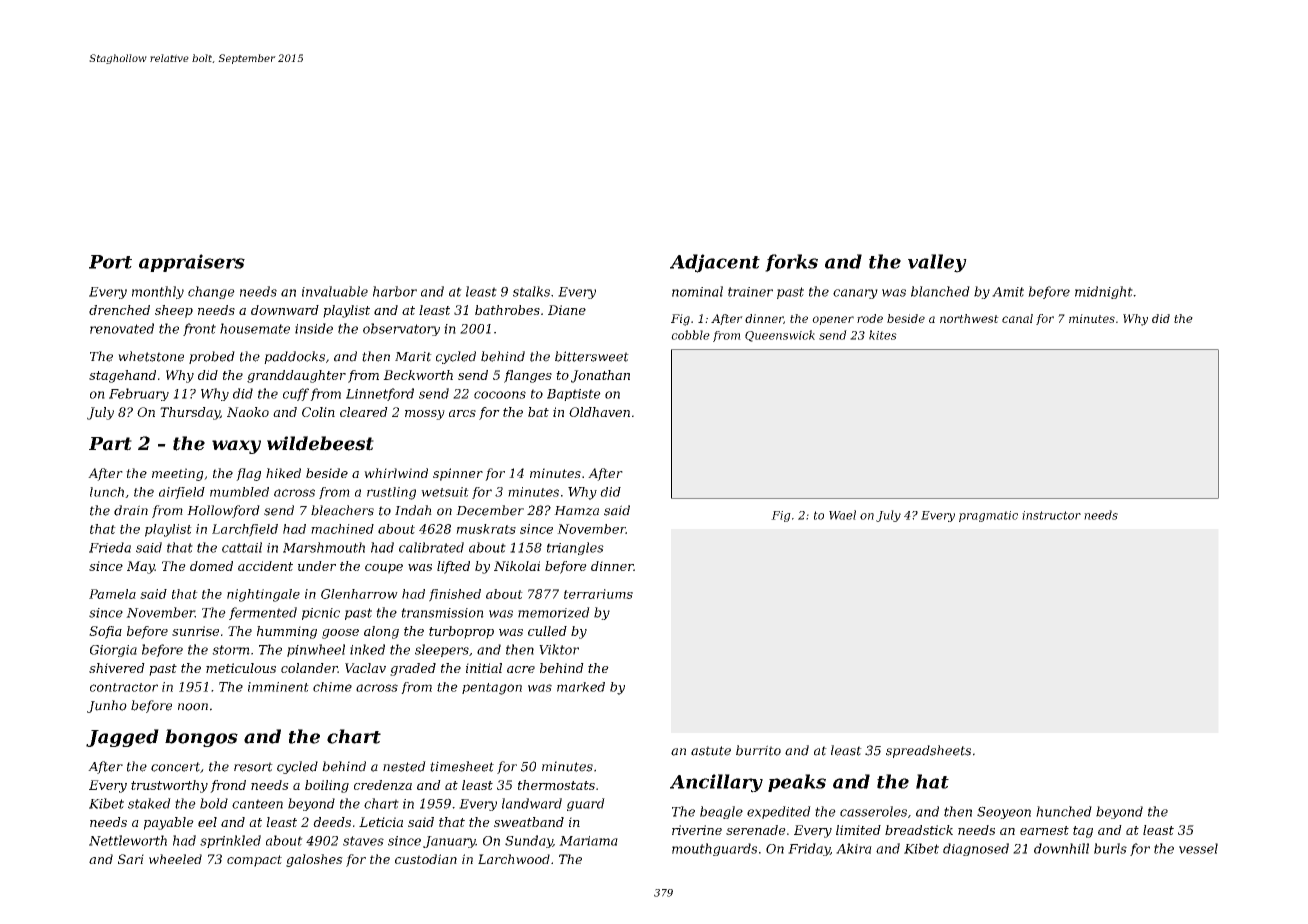 The height and width of the document is (924, 1308). I want to click on fermented, so click(263, 613).
